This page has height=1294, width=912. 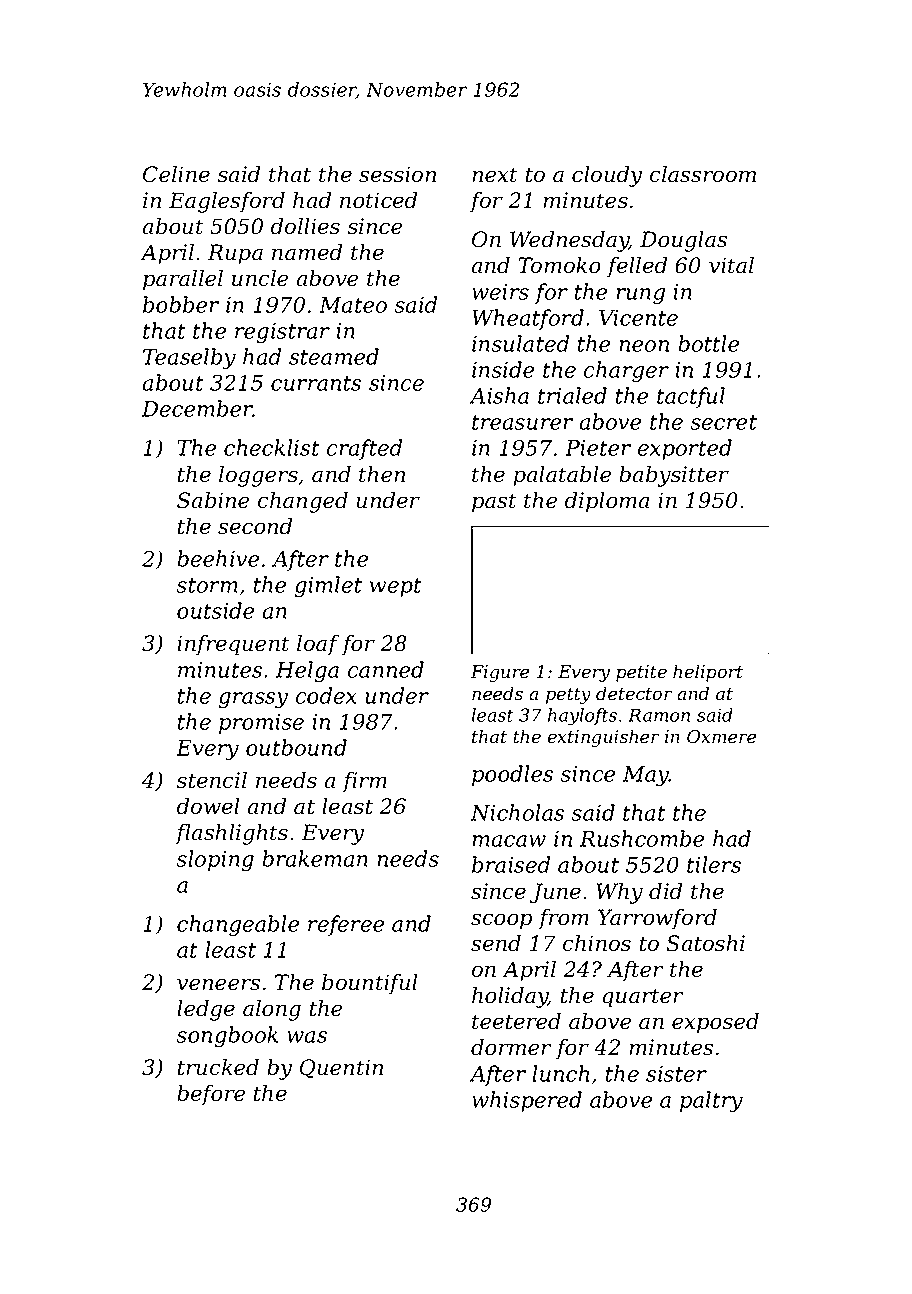 What do you see at coordinates (378, 200) in the page?
I see `noticed` at bounding box center [378, 200].
